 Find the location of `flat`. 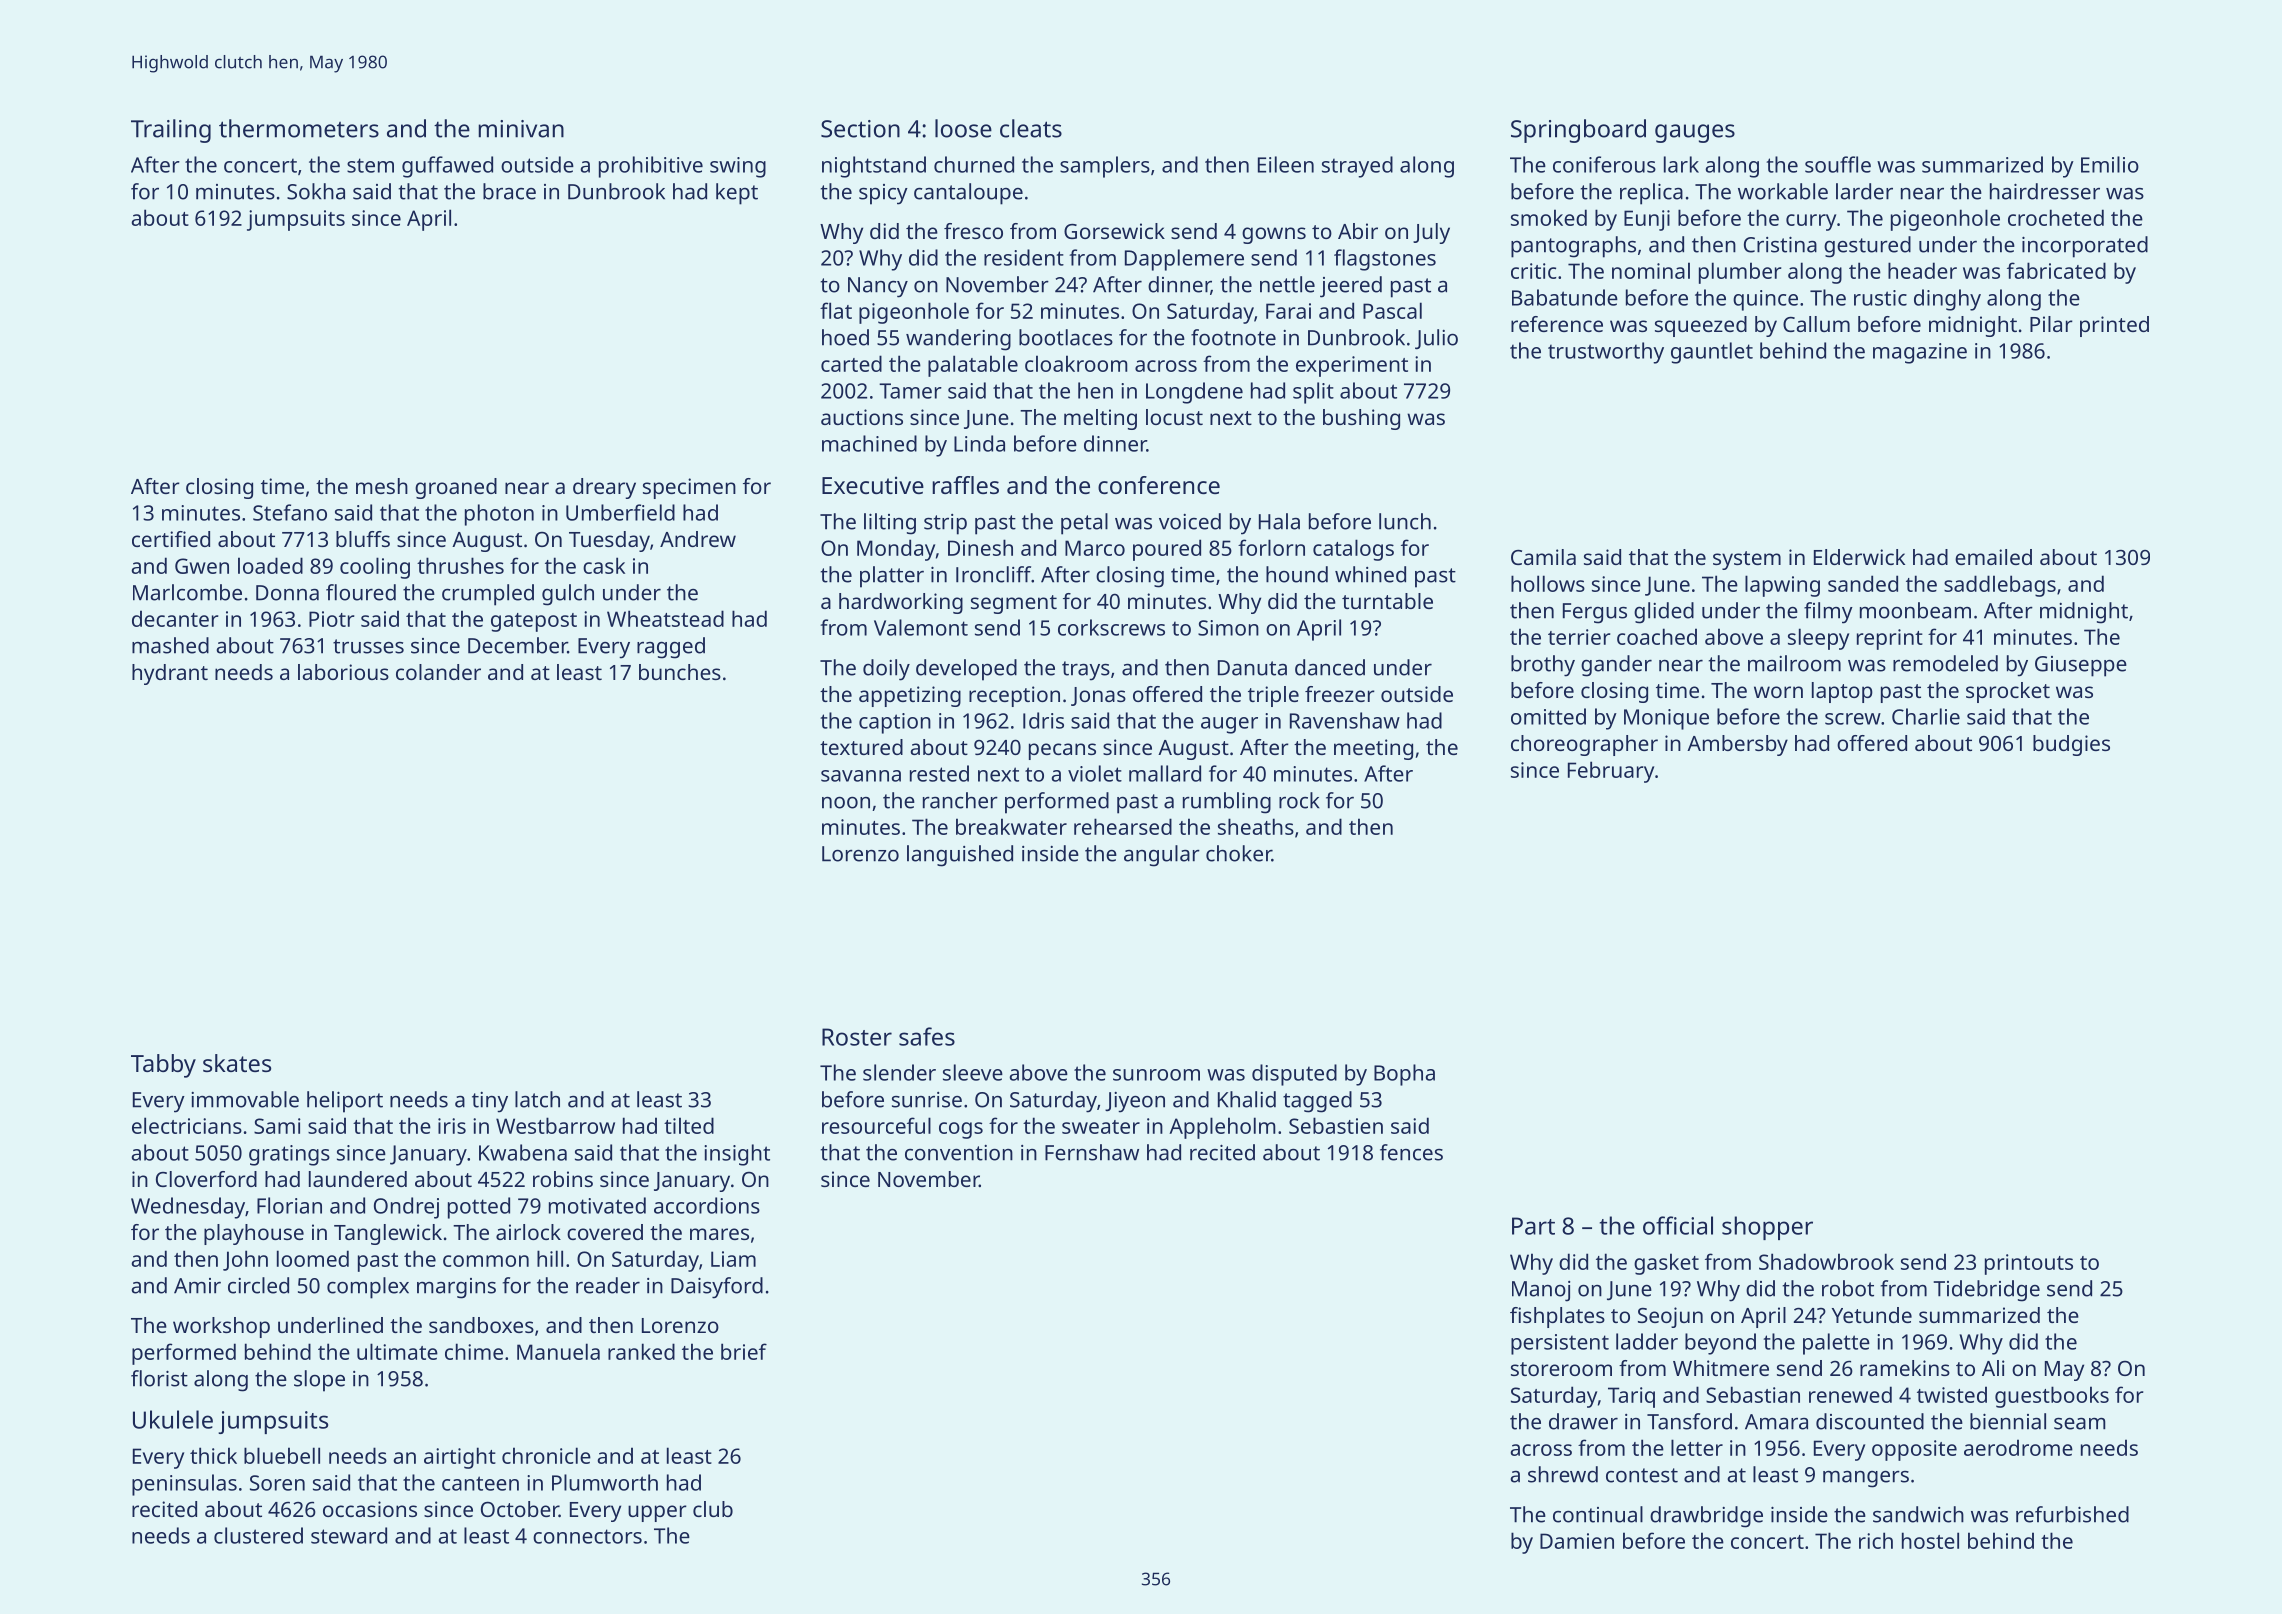

flat is located at coordinates (836, 310).
